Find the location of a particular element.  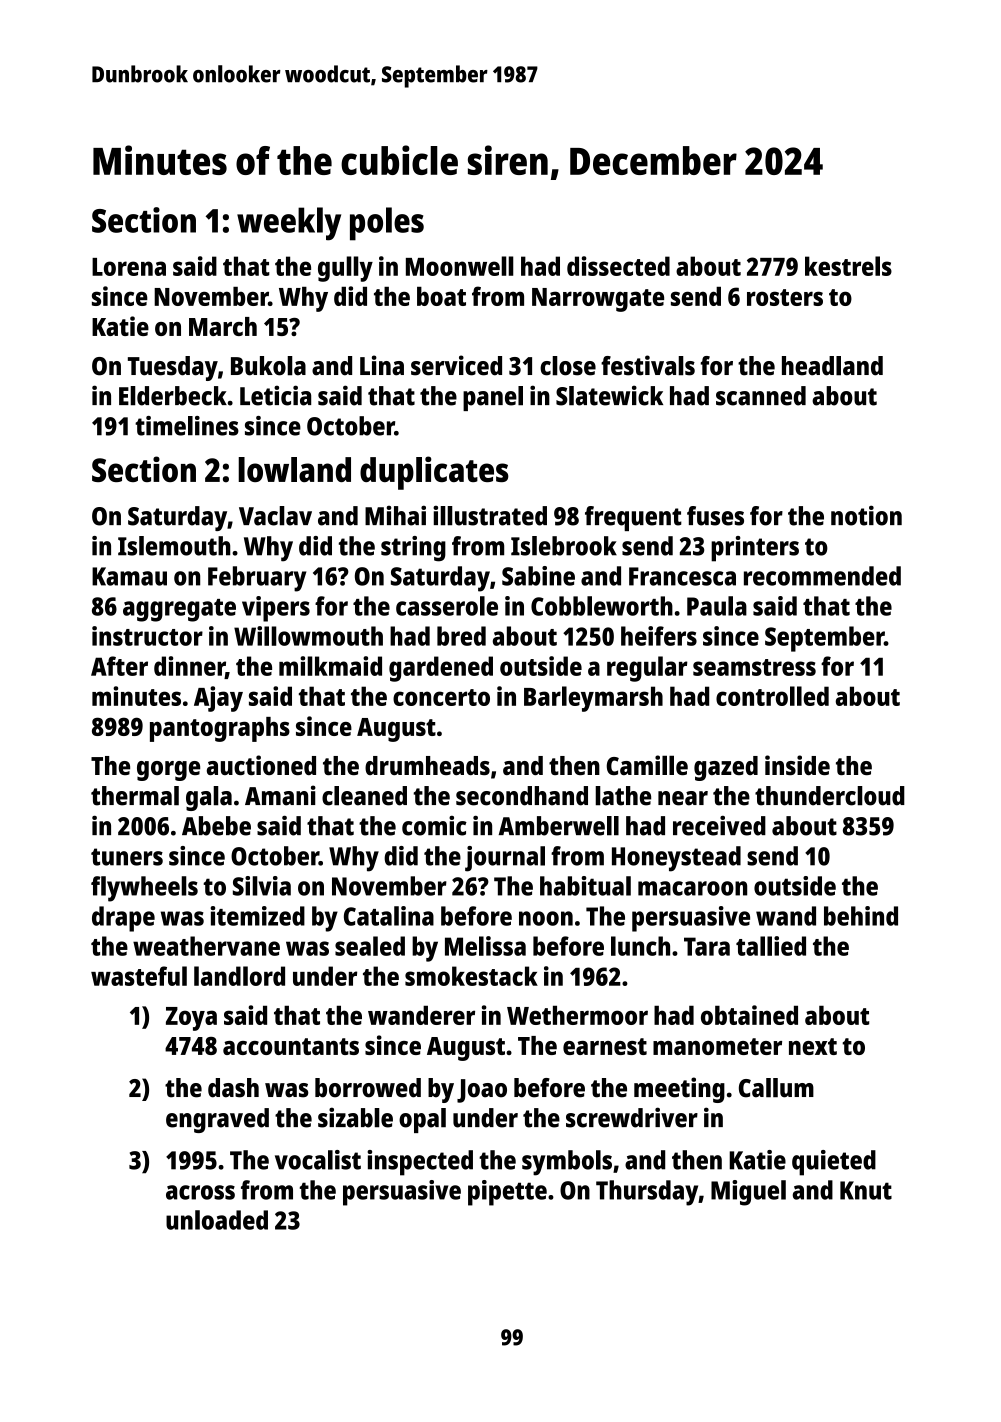

comic is located at coordinates (434, 826).
